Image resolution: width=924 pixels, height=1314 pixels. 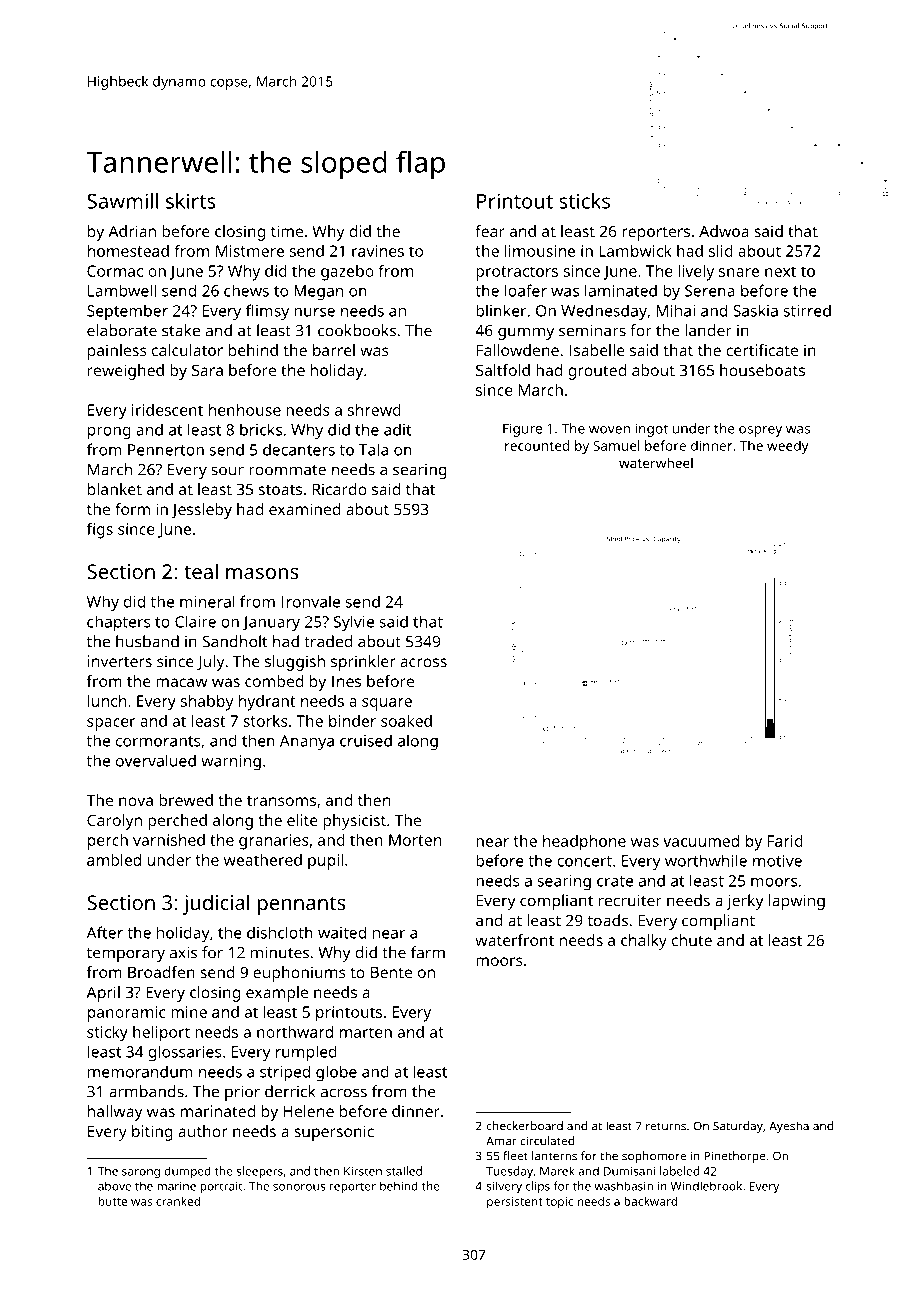 What do you see at coordinates (178, 1201) in the screenshot?
I see `cranked` at bounding box center [178, 1201].
